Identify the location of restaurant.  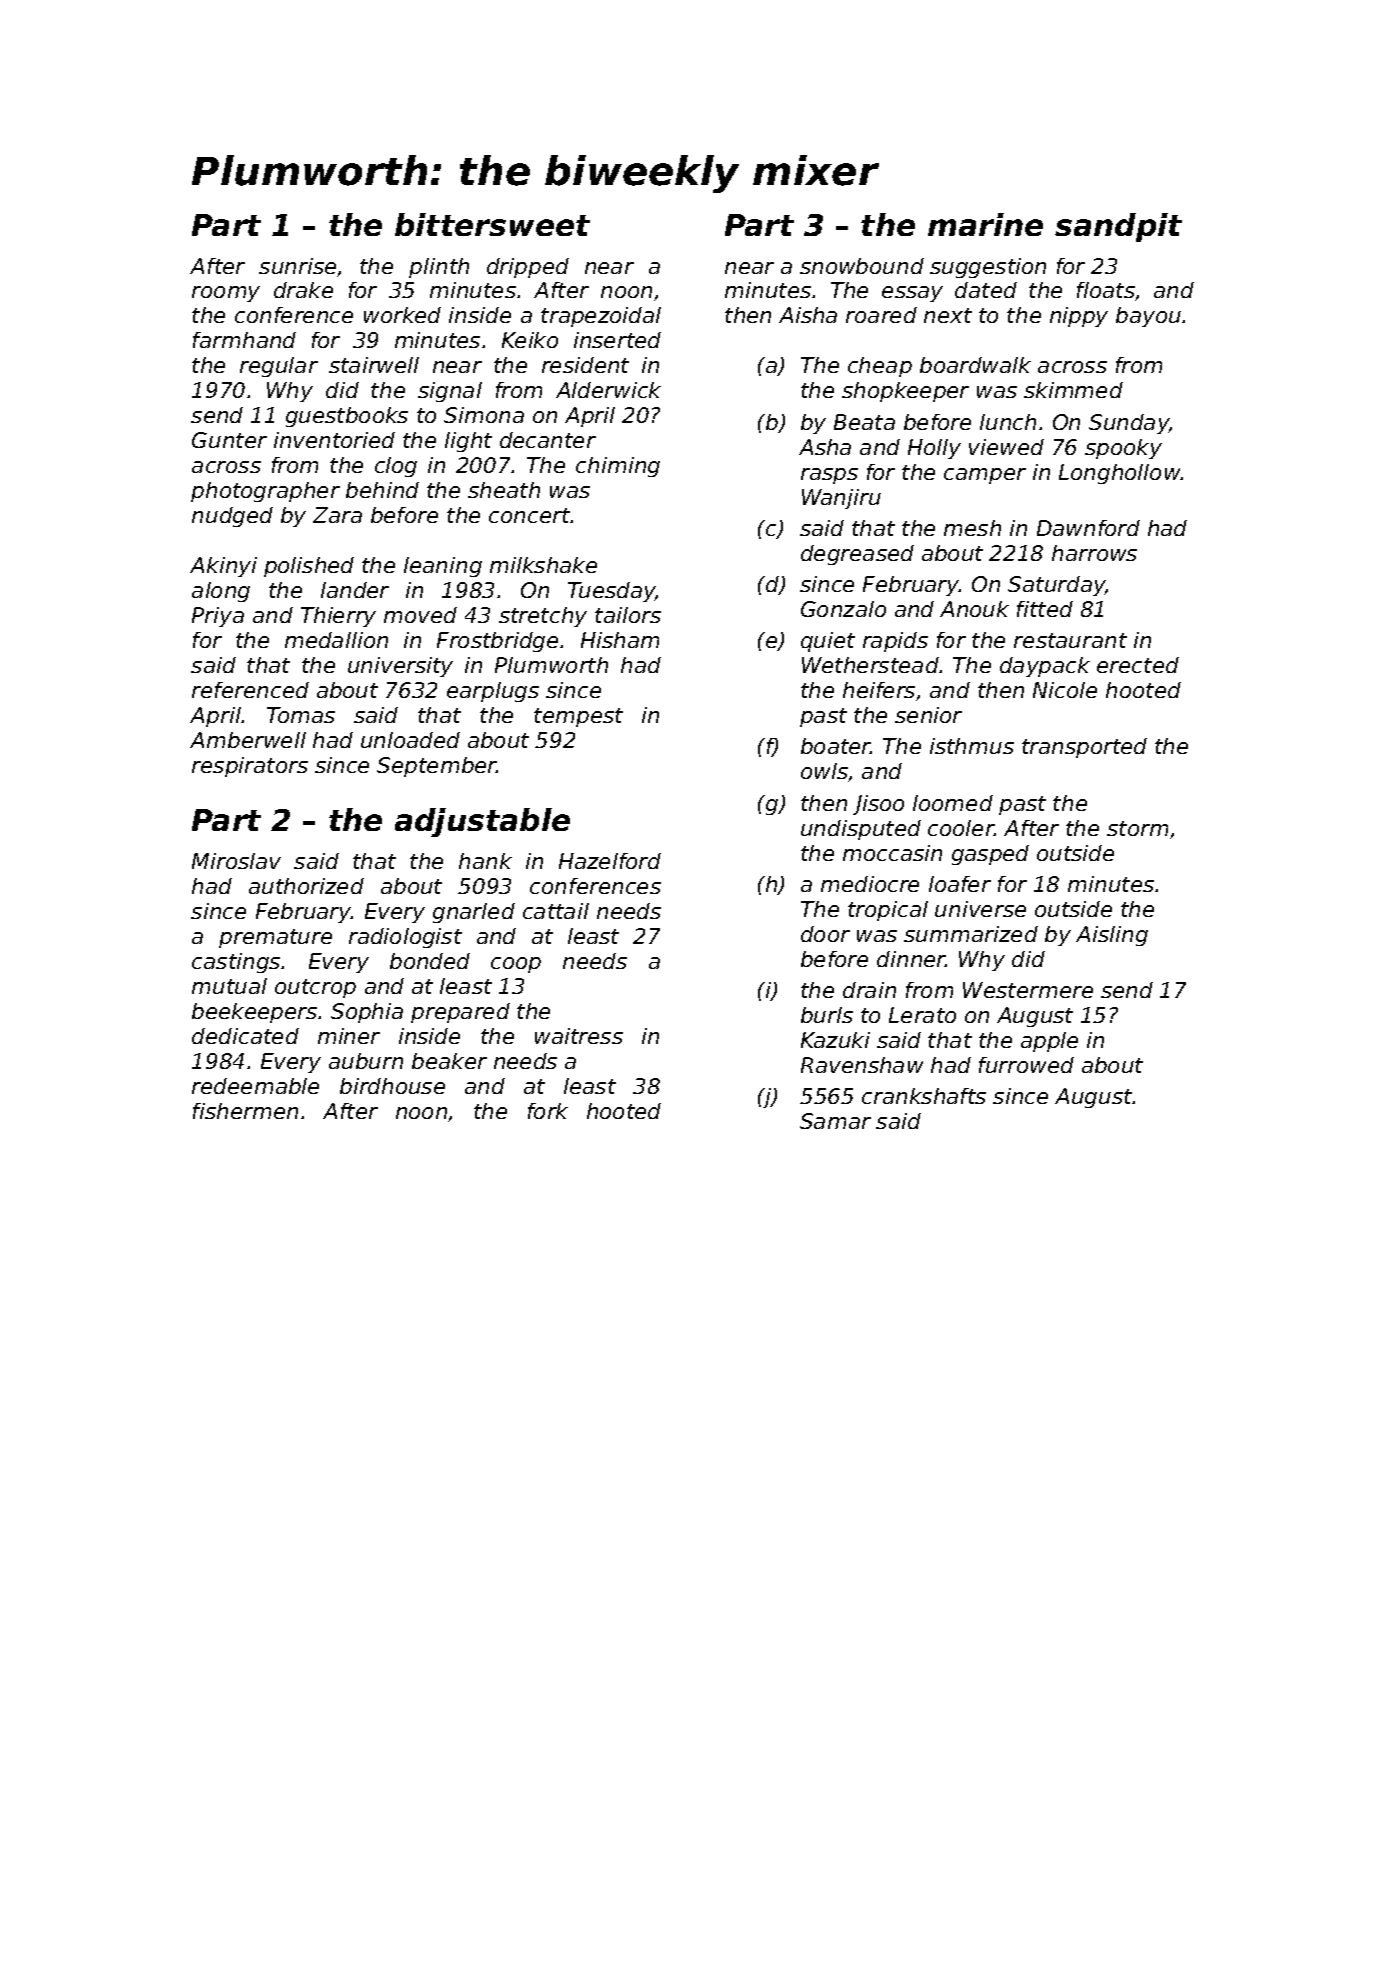
(1070, 640).
